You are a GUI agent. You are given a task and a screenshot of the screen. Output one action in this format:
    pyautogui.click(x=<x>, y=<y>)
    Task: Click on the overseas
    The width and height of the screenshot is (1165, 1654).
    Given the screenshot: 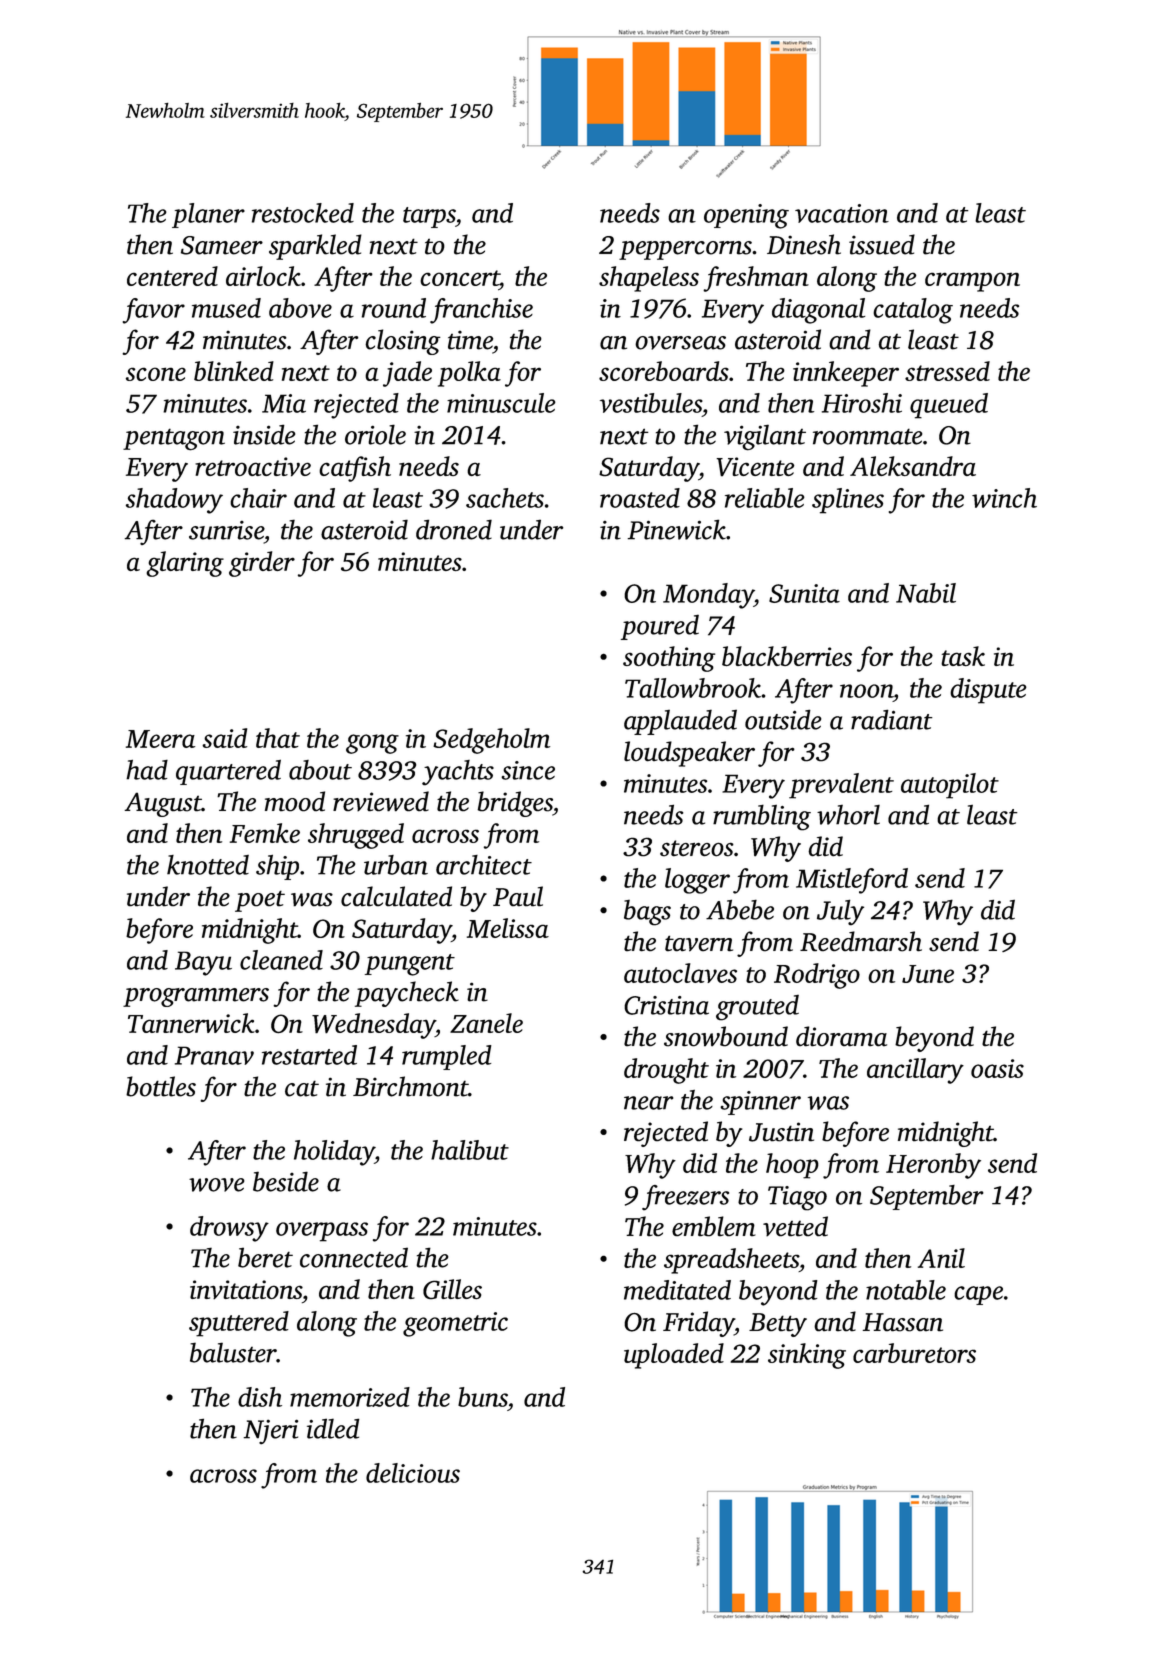 What is the action you would take?
    pyautogui.click(x=680, y=343)
